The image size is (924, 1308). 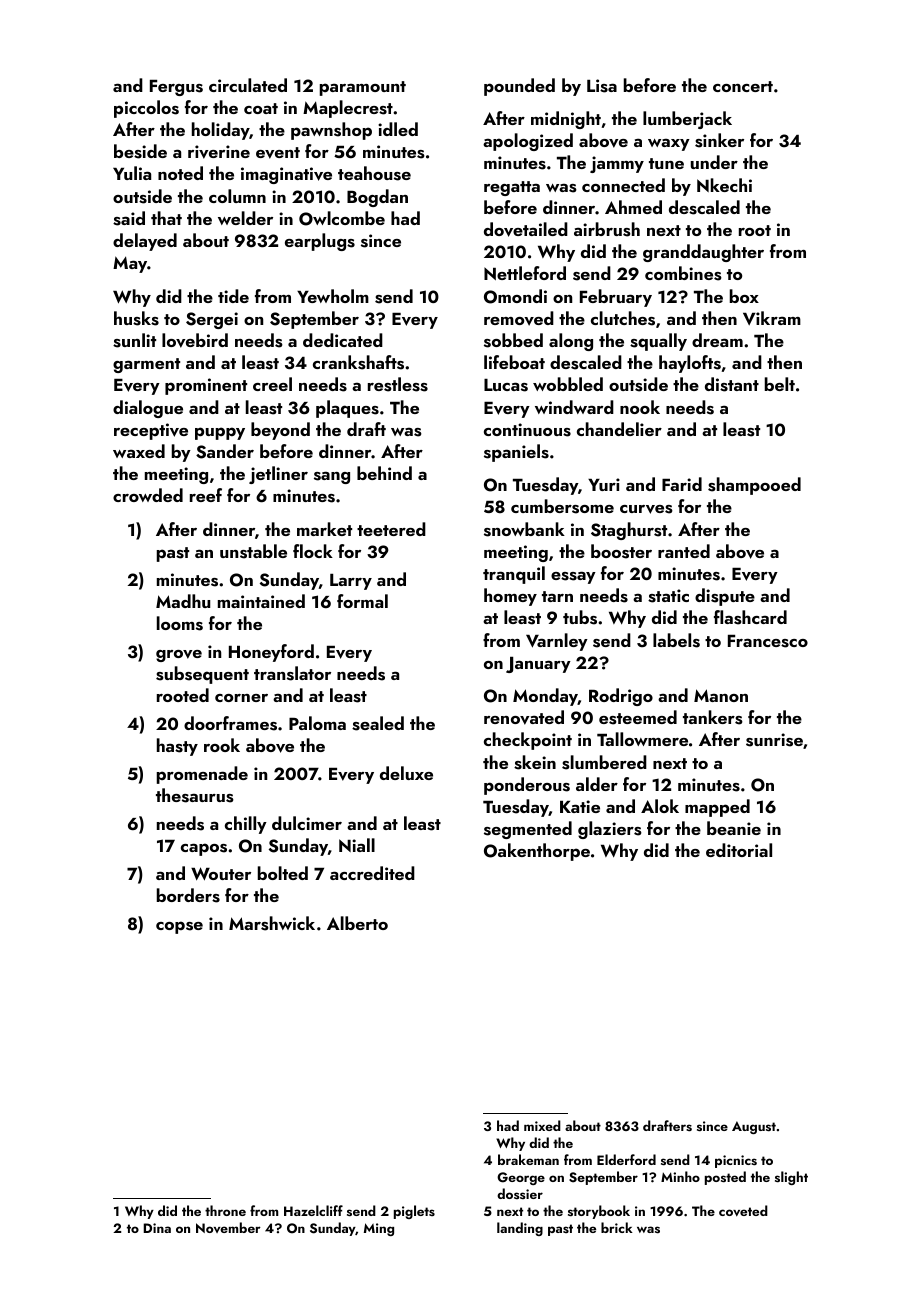 I want to click on homey, so click(x=510, y=597).
